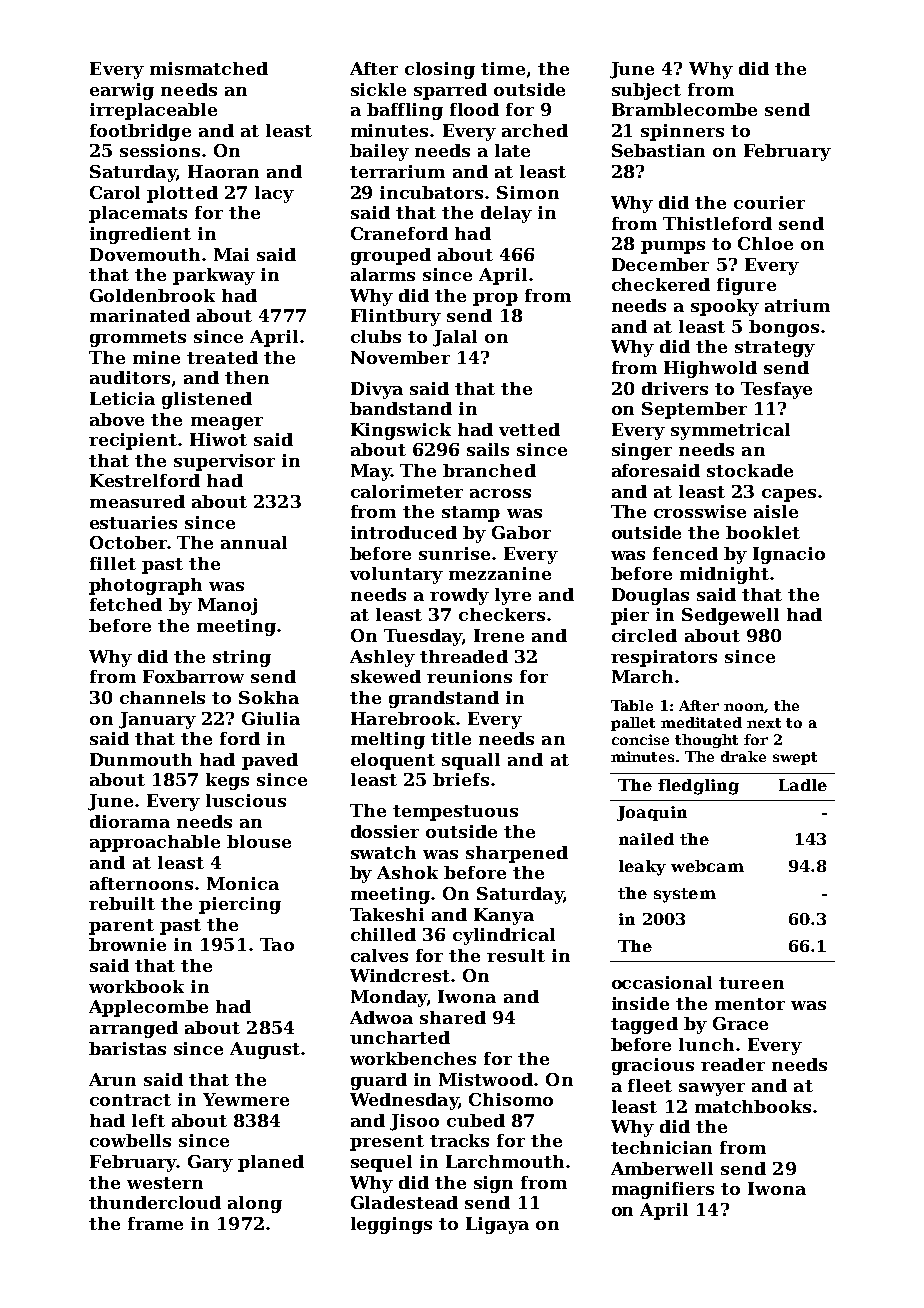 The image size is (924, 1308). What do you see at coordinates (155, 1223) in the screenshot?
I see `frame` at bounding box center [155, 1223].
